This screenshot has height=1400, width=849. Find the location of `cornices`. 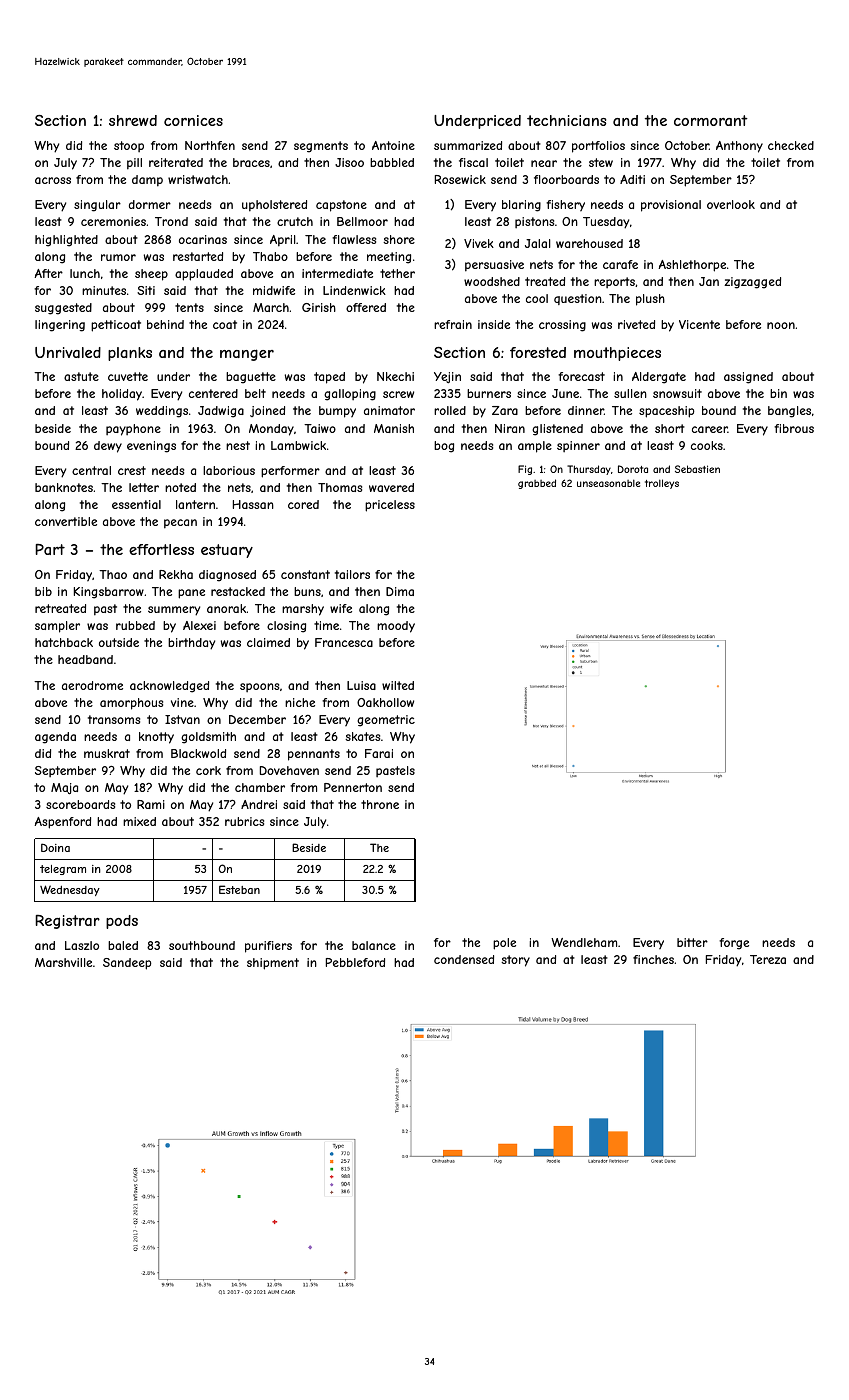

cornices is located at coordinates (193, 120).
